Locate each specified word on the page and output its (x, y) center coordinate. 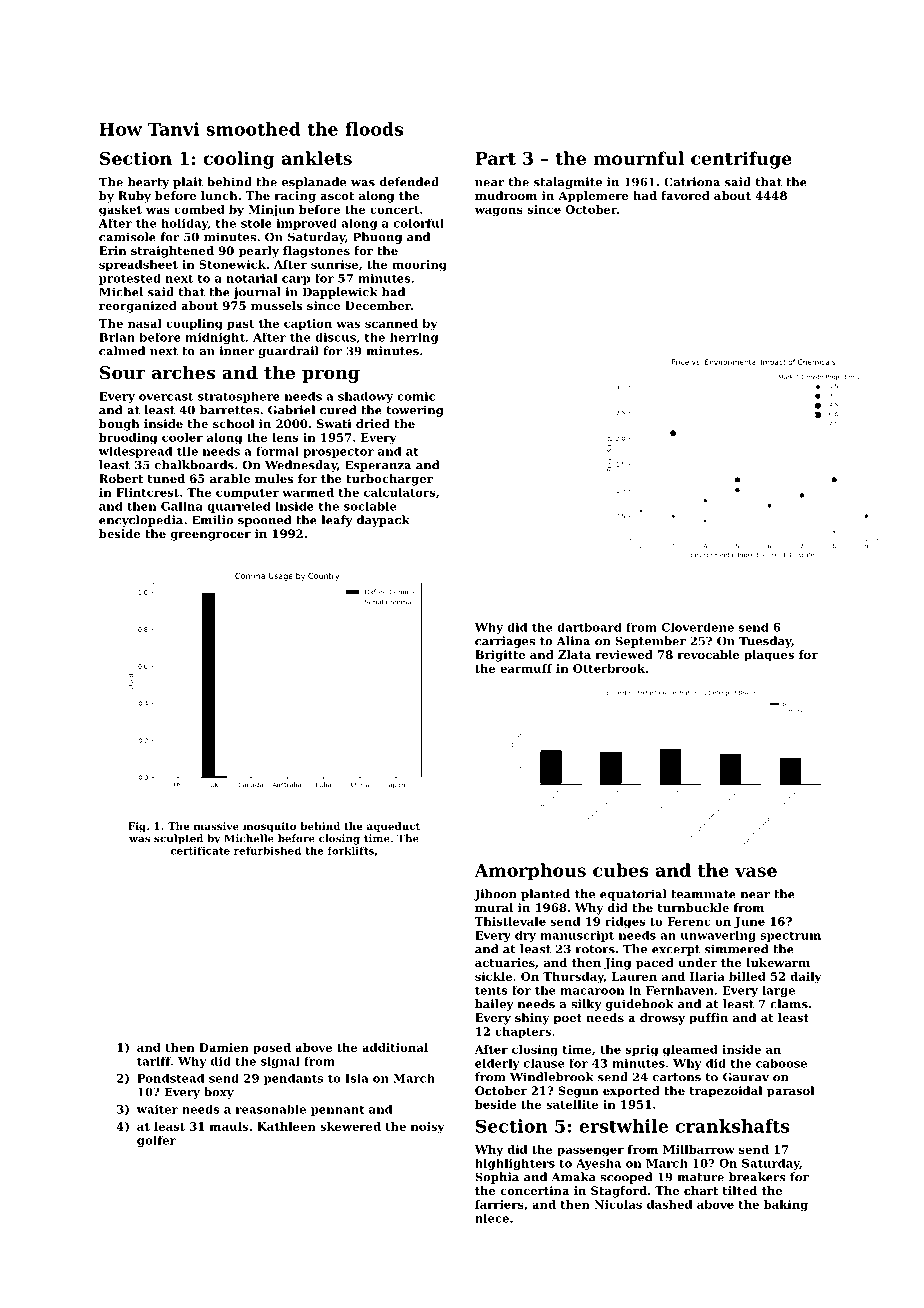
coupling (194, 325)
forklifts (351, 850)
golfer (156, 1141)
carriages (505, 642)
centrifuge (741, 160)
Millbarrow (699, 1149)
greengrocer (211, 536)
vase (756, 872)
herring (414, 338)
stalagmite (568, 183)
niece (492, 1218)
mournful (638, 158)
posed (272, 1048)
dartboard (589, 627)
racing (295, 197)
